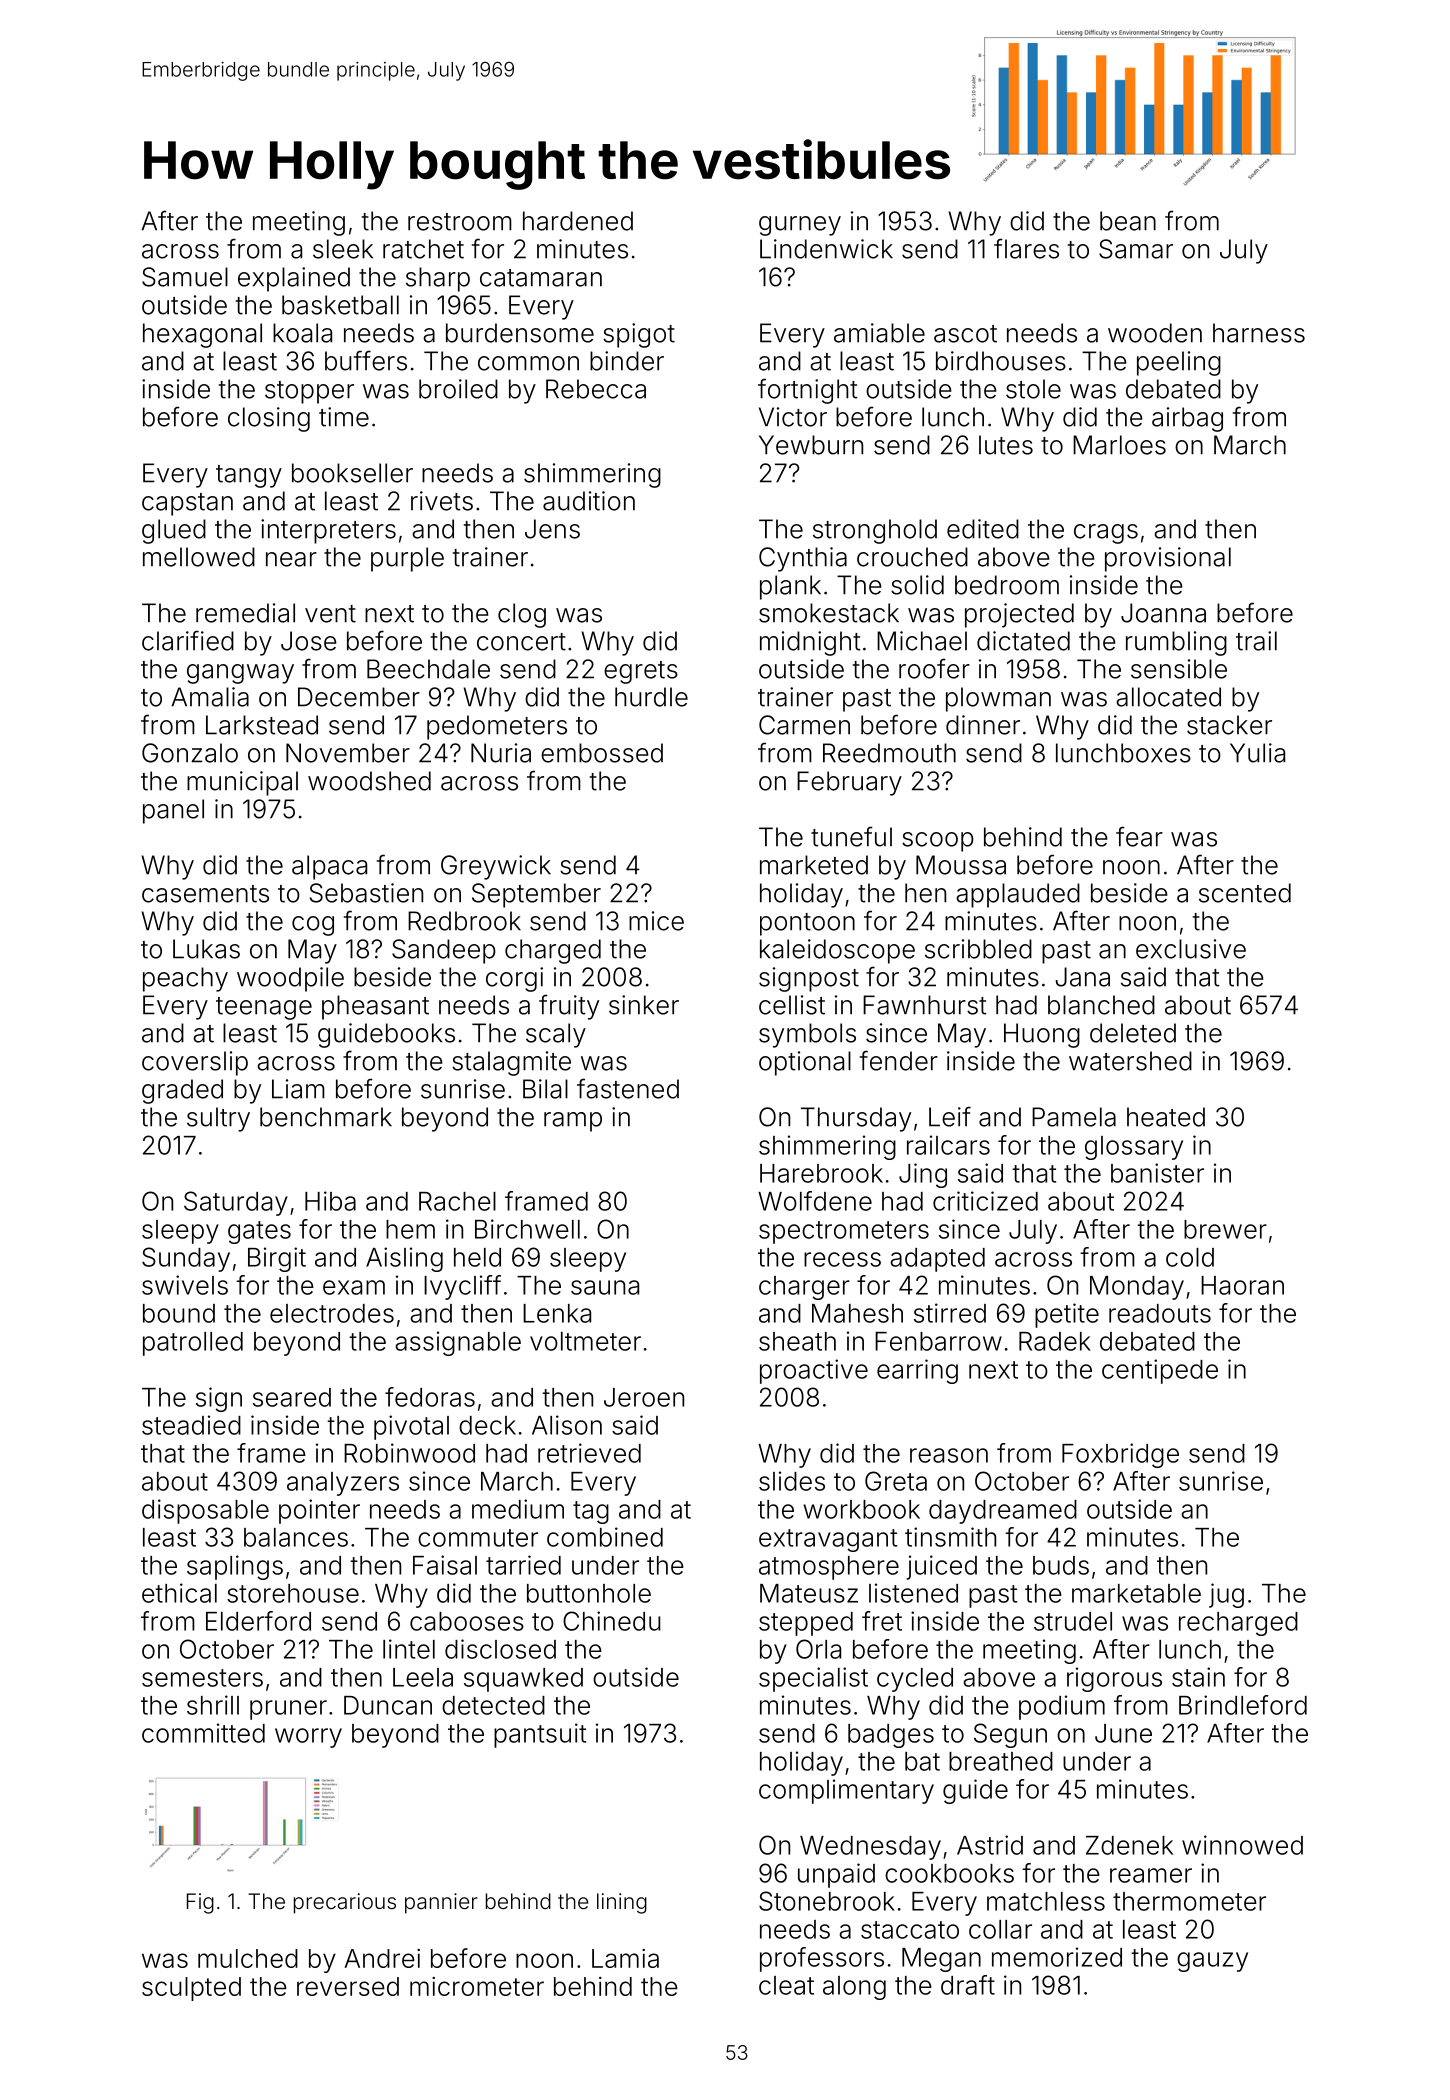 This screenshot has height=2100, width=1450. What do you see at coordinates (1133, 1033) in the screenshot?
I see `deleted` at bounding box center [1133, 1033].
